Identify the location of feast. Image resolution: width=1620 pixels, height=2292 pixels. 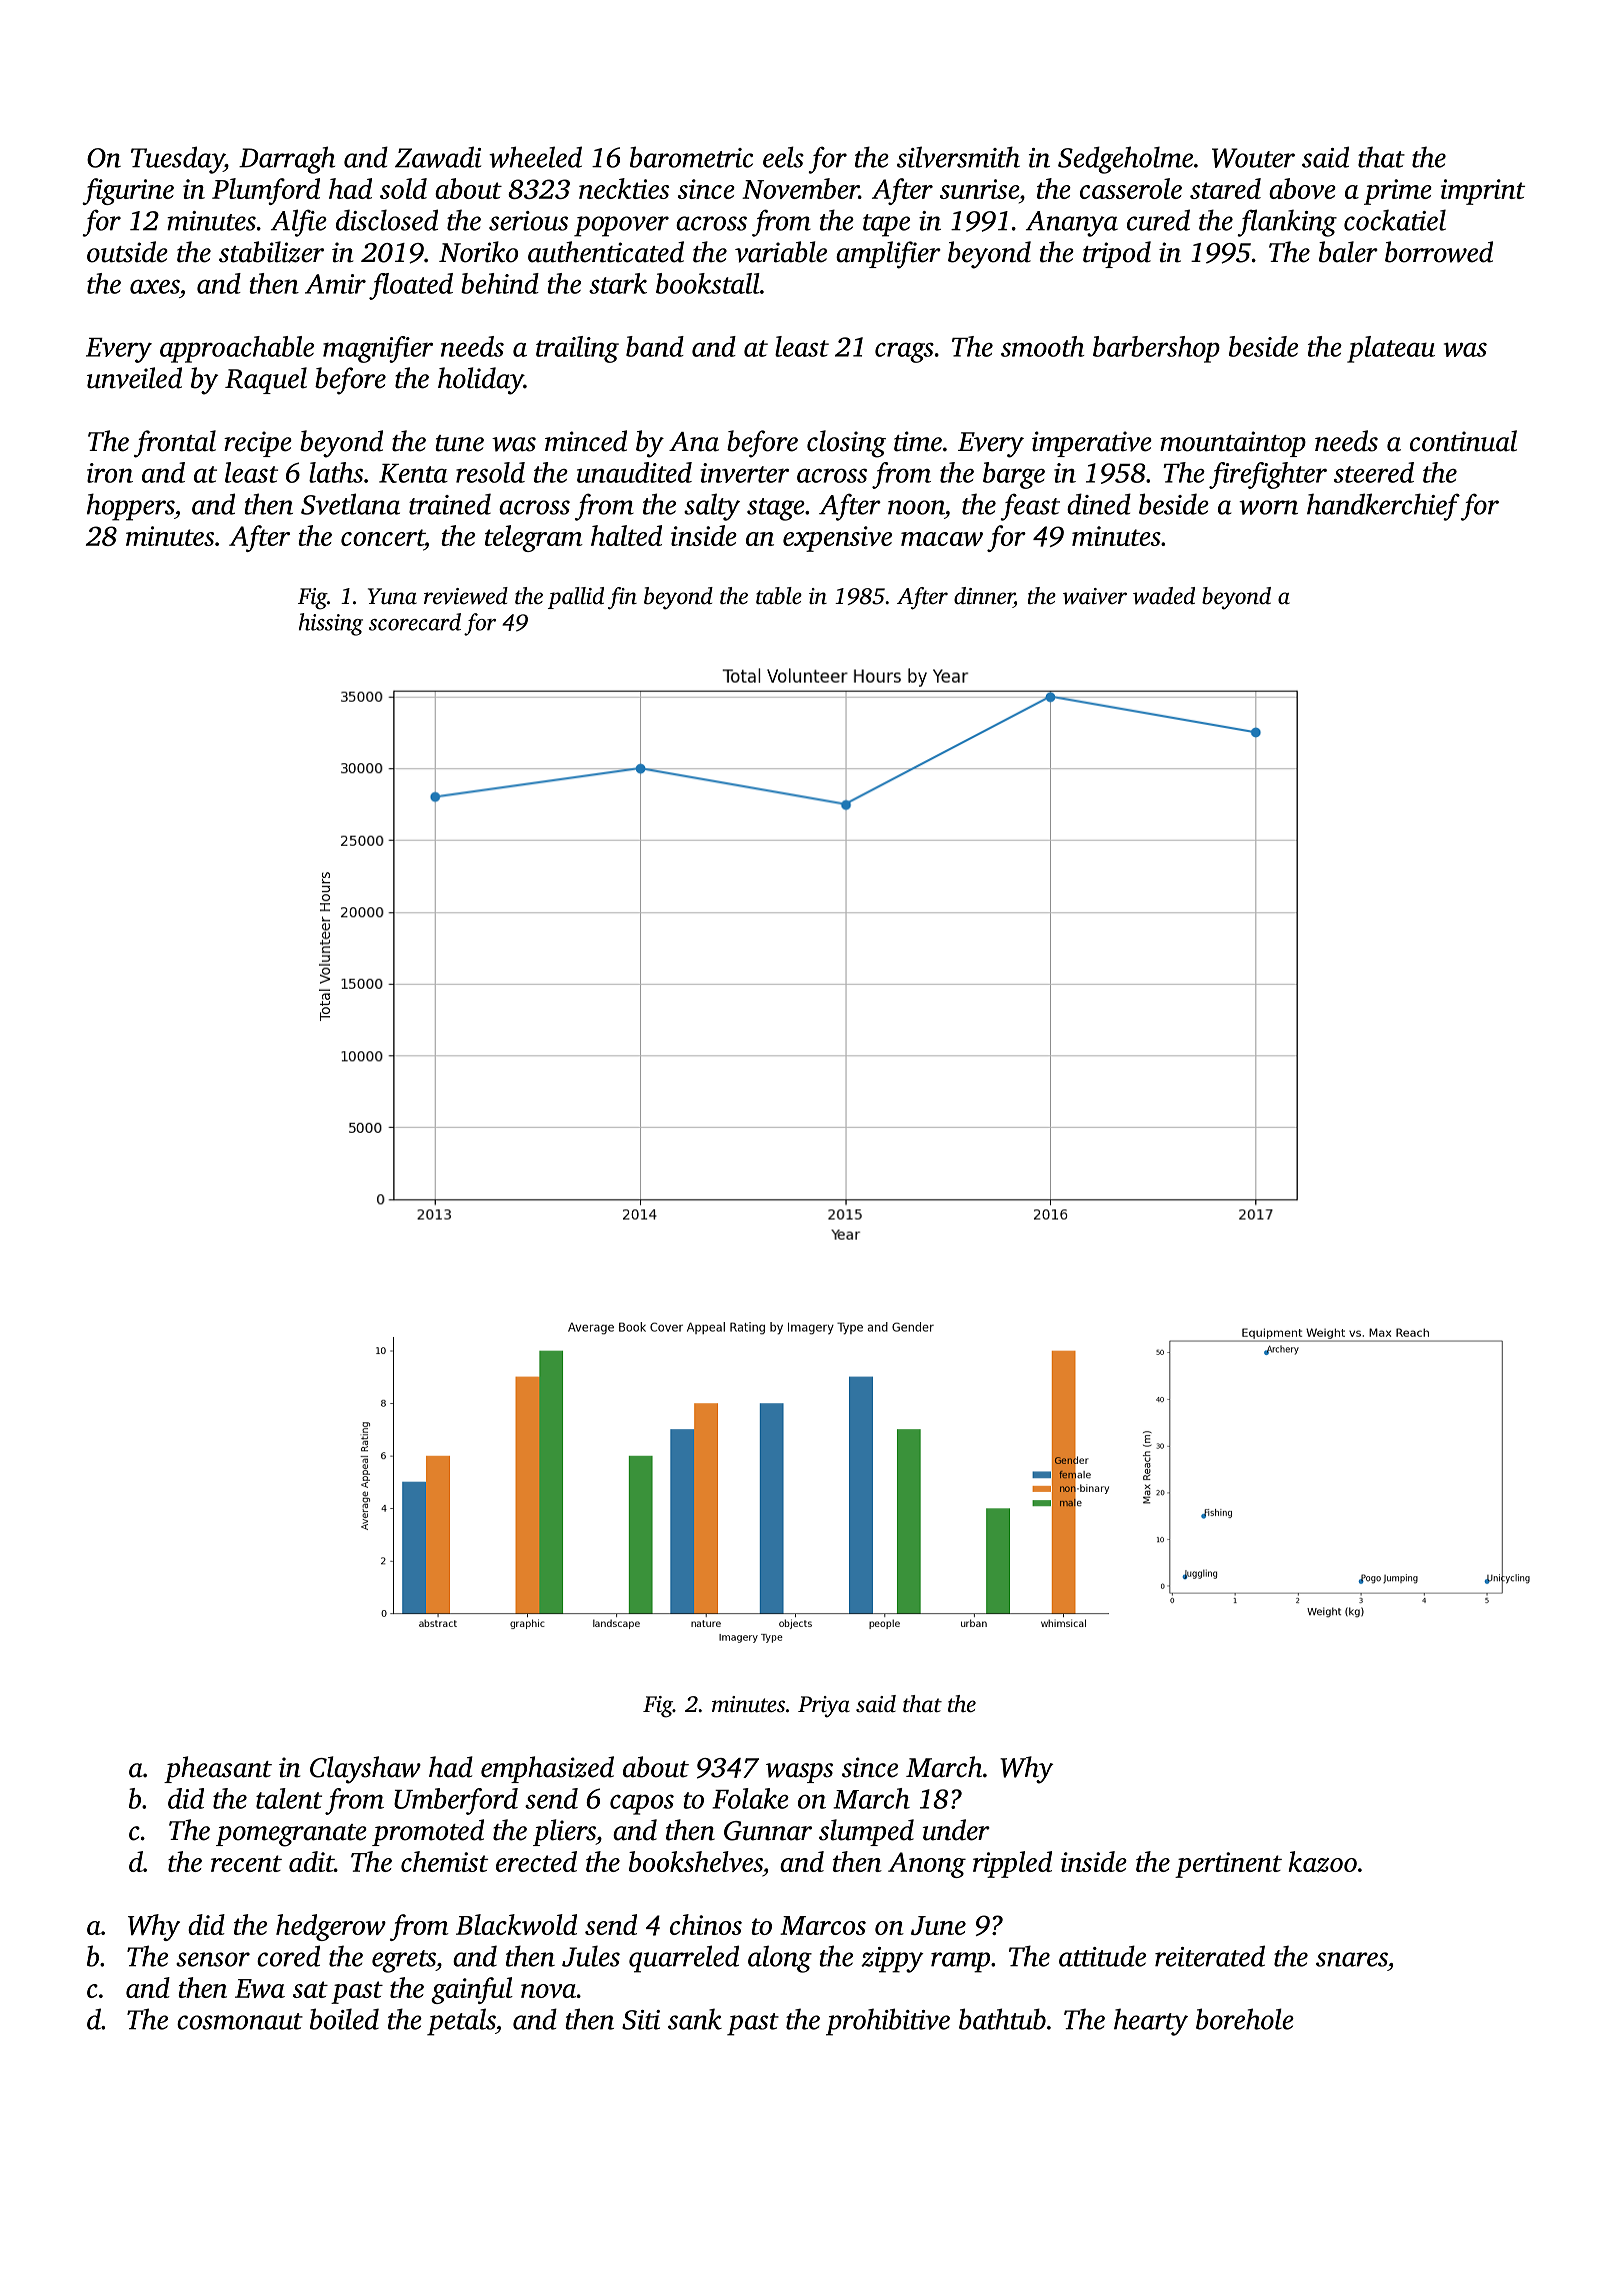
(1030, 507).
